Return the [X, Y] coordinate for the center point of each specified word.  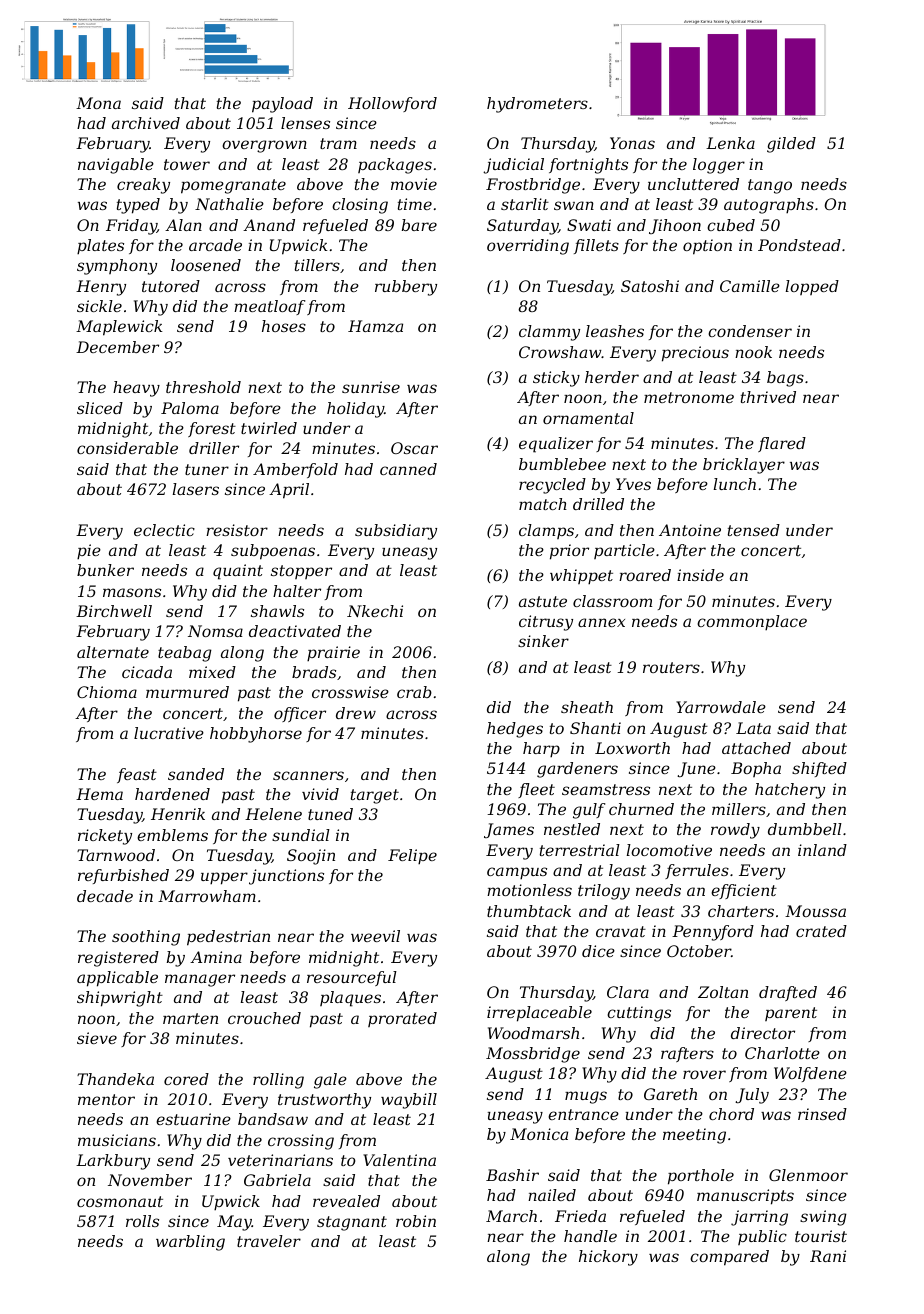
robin [416, 1221]
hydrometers [537, 105]
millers [739, 809]
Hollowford [392, 104]
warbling [190, 1243]
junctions [286, 877]
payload [282, 105]
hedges [515, 730]
